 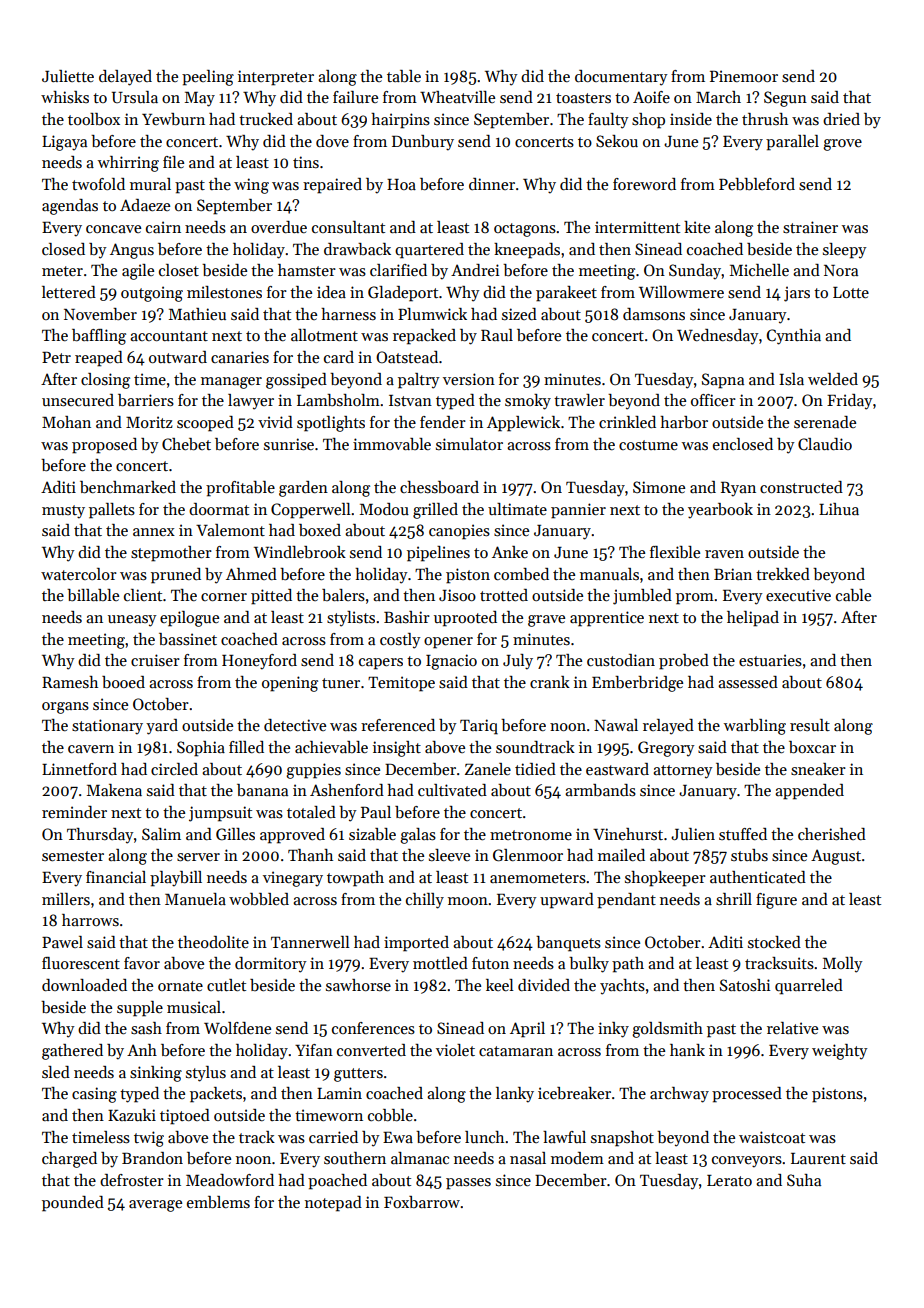 I want to click on Aoife, so click(x=651, y=97).
